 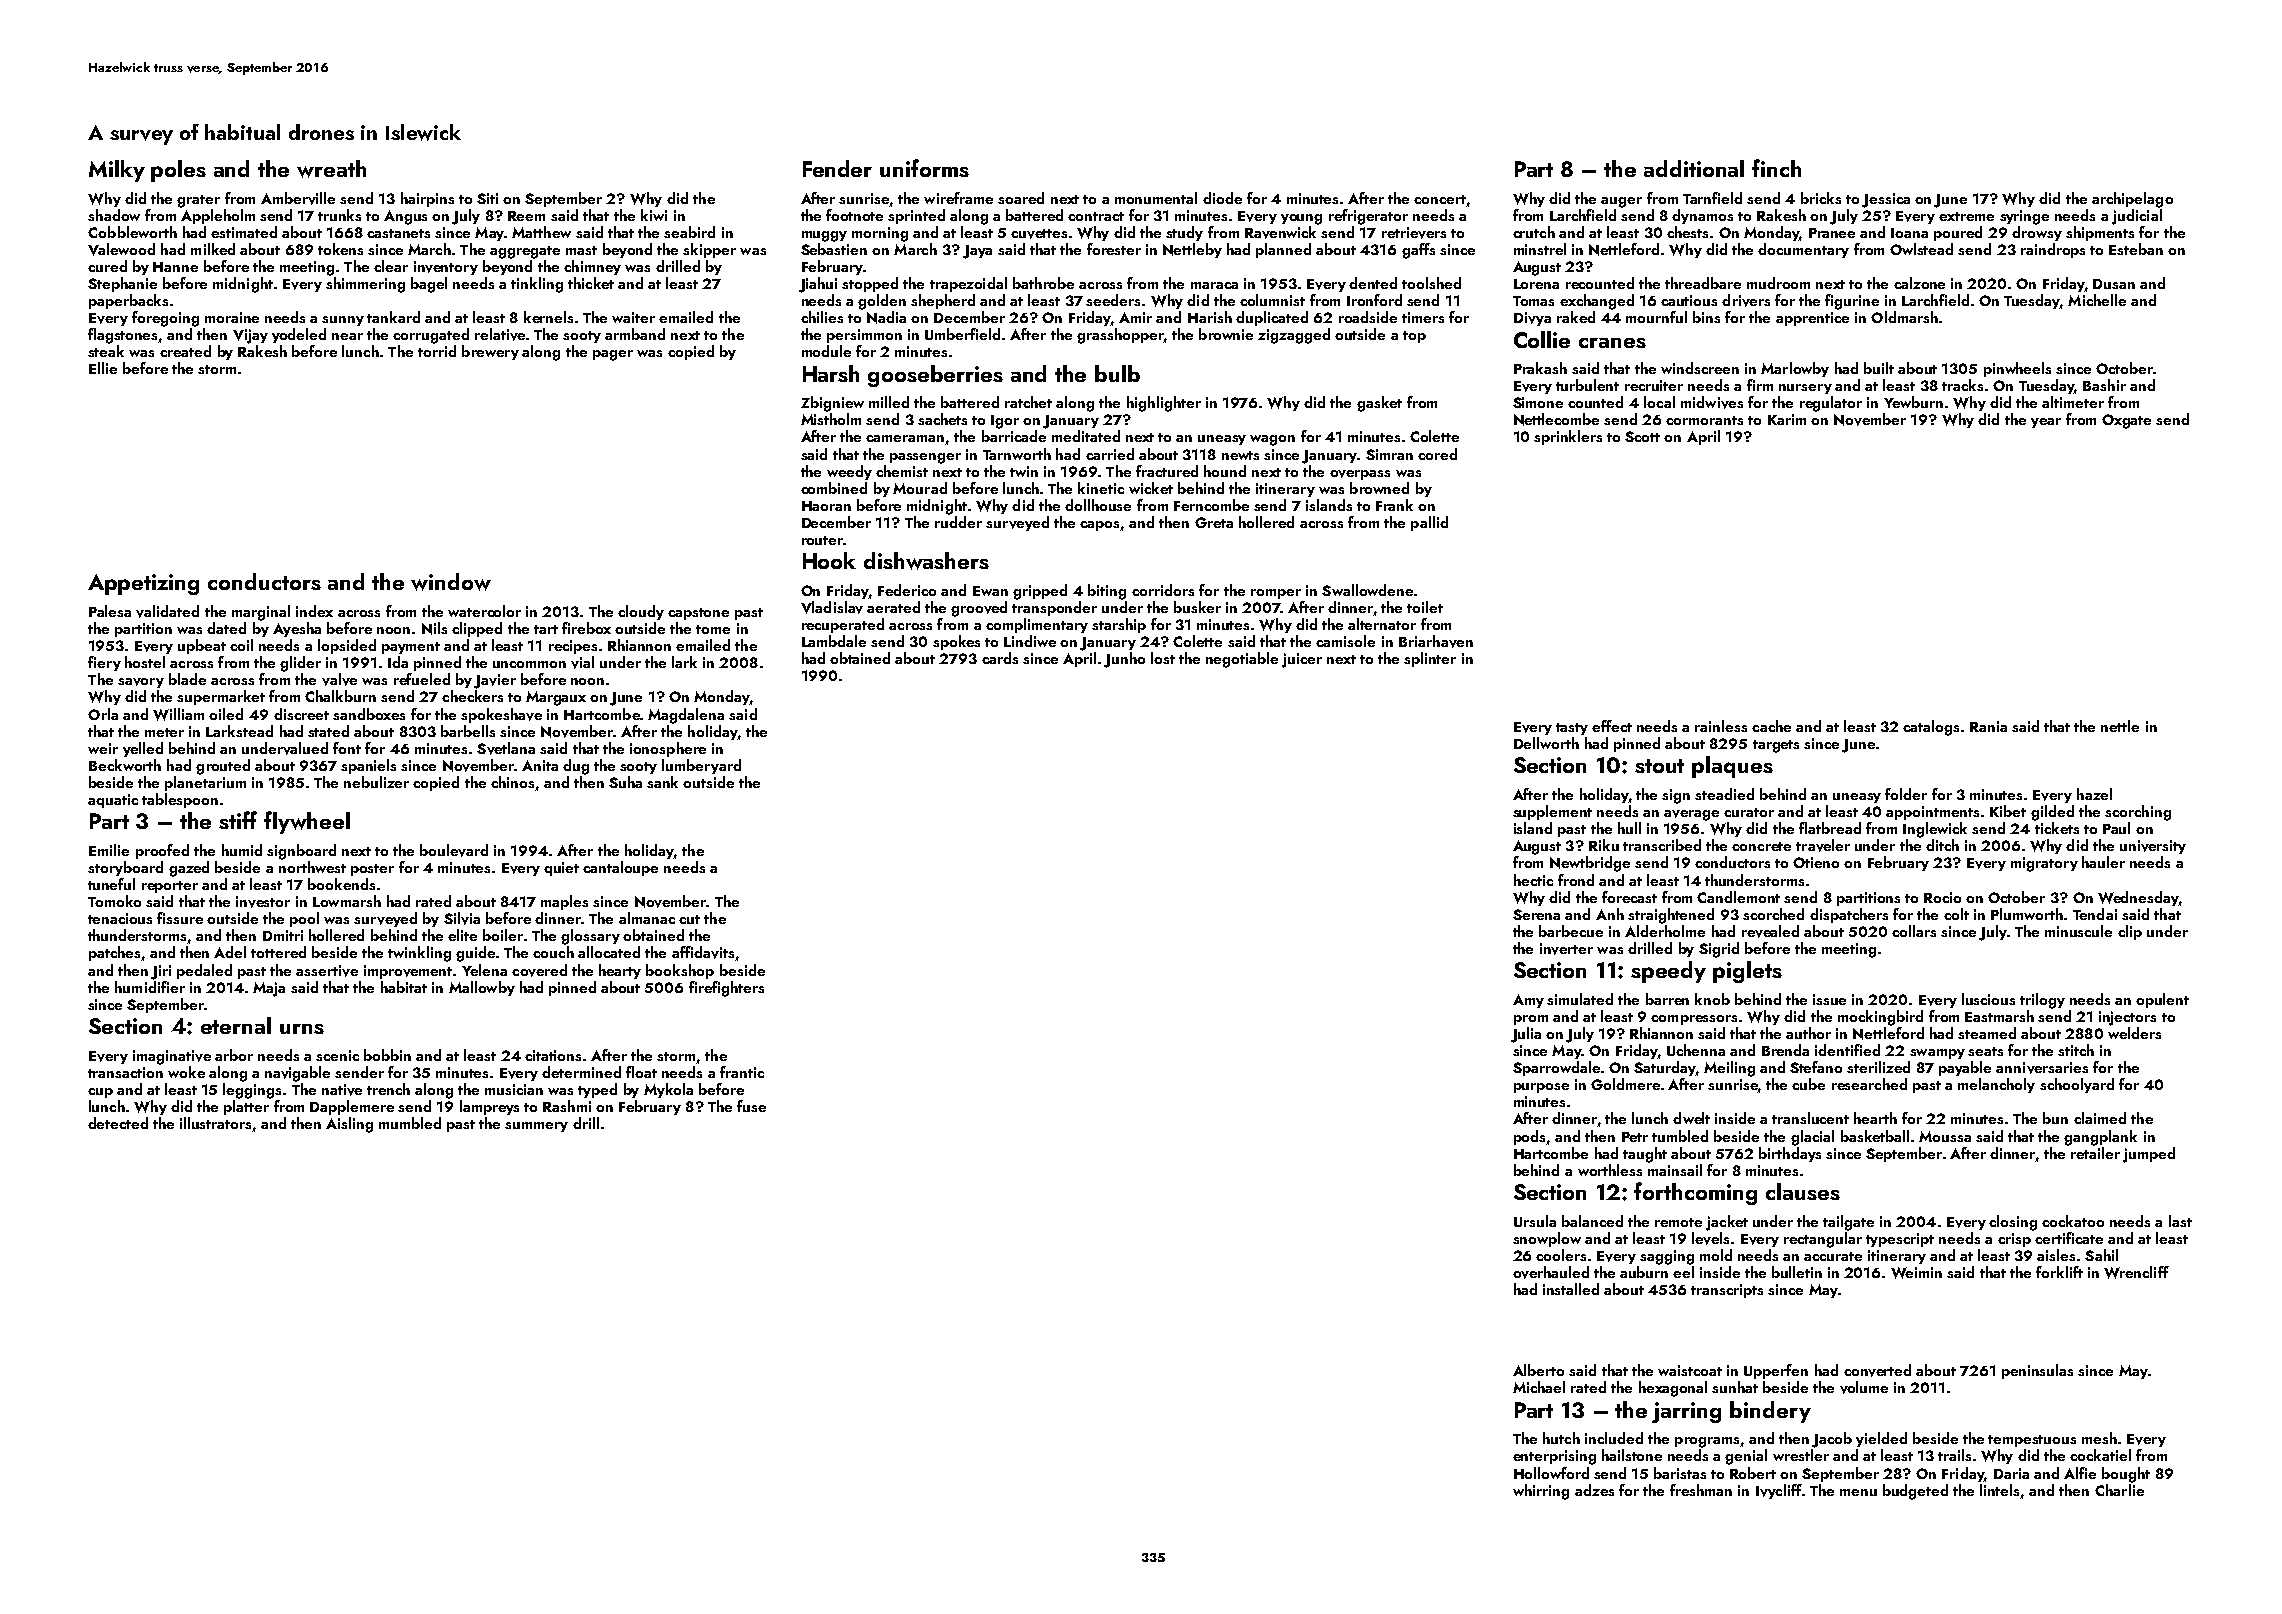 I want to click on waistcoat, so click(x=1690, y=1370).
